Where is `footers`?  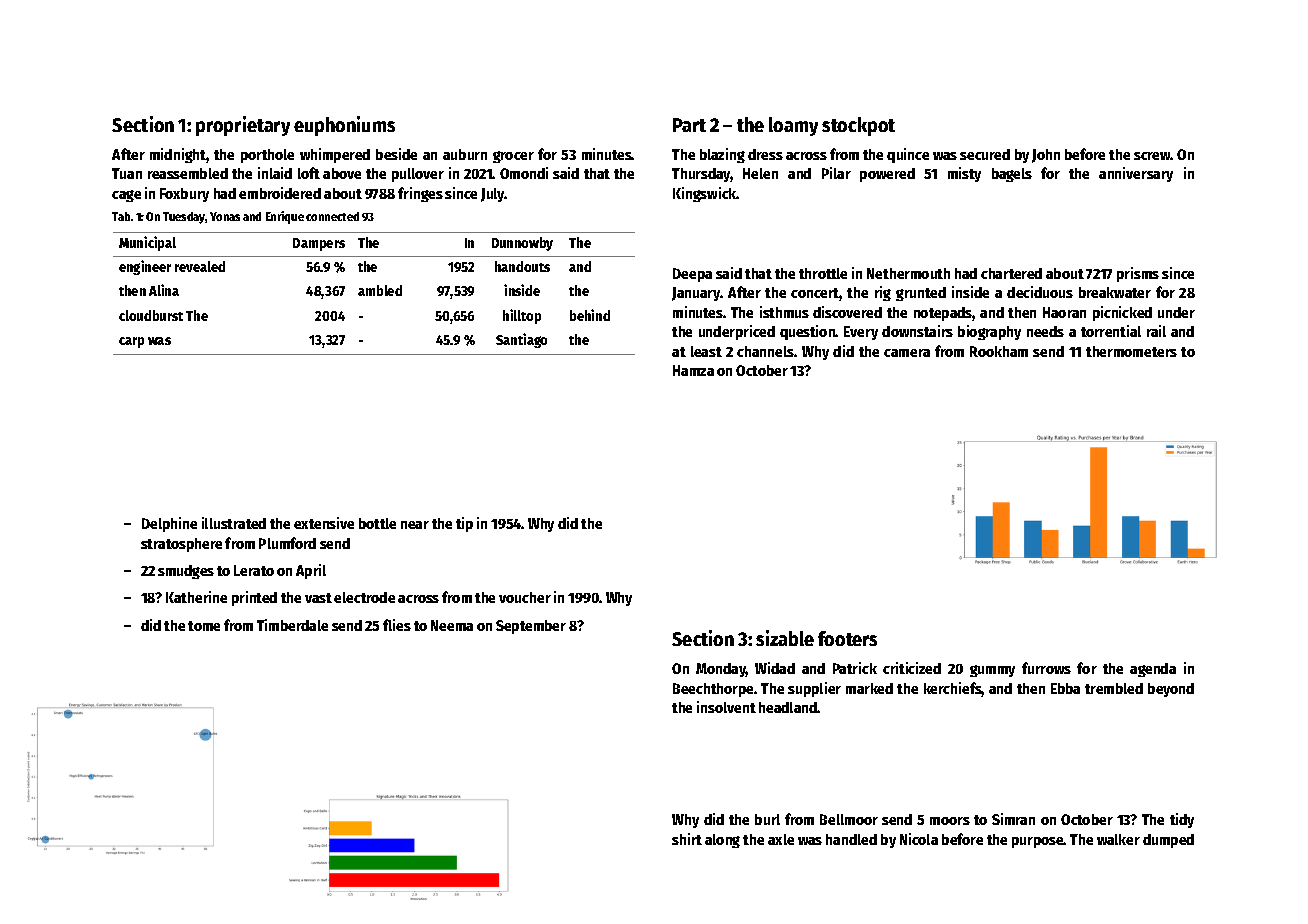
footers is located at coordinates (847, 638).
